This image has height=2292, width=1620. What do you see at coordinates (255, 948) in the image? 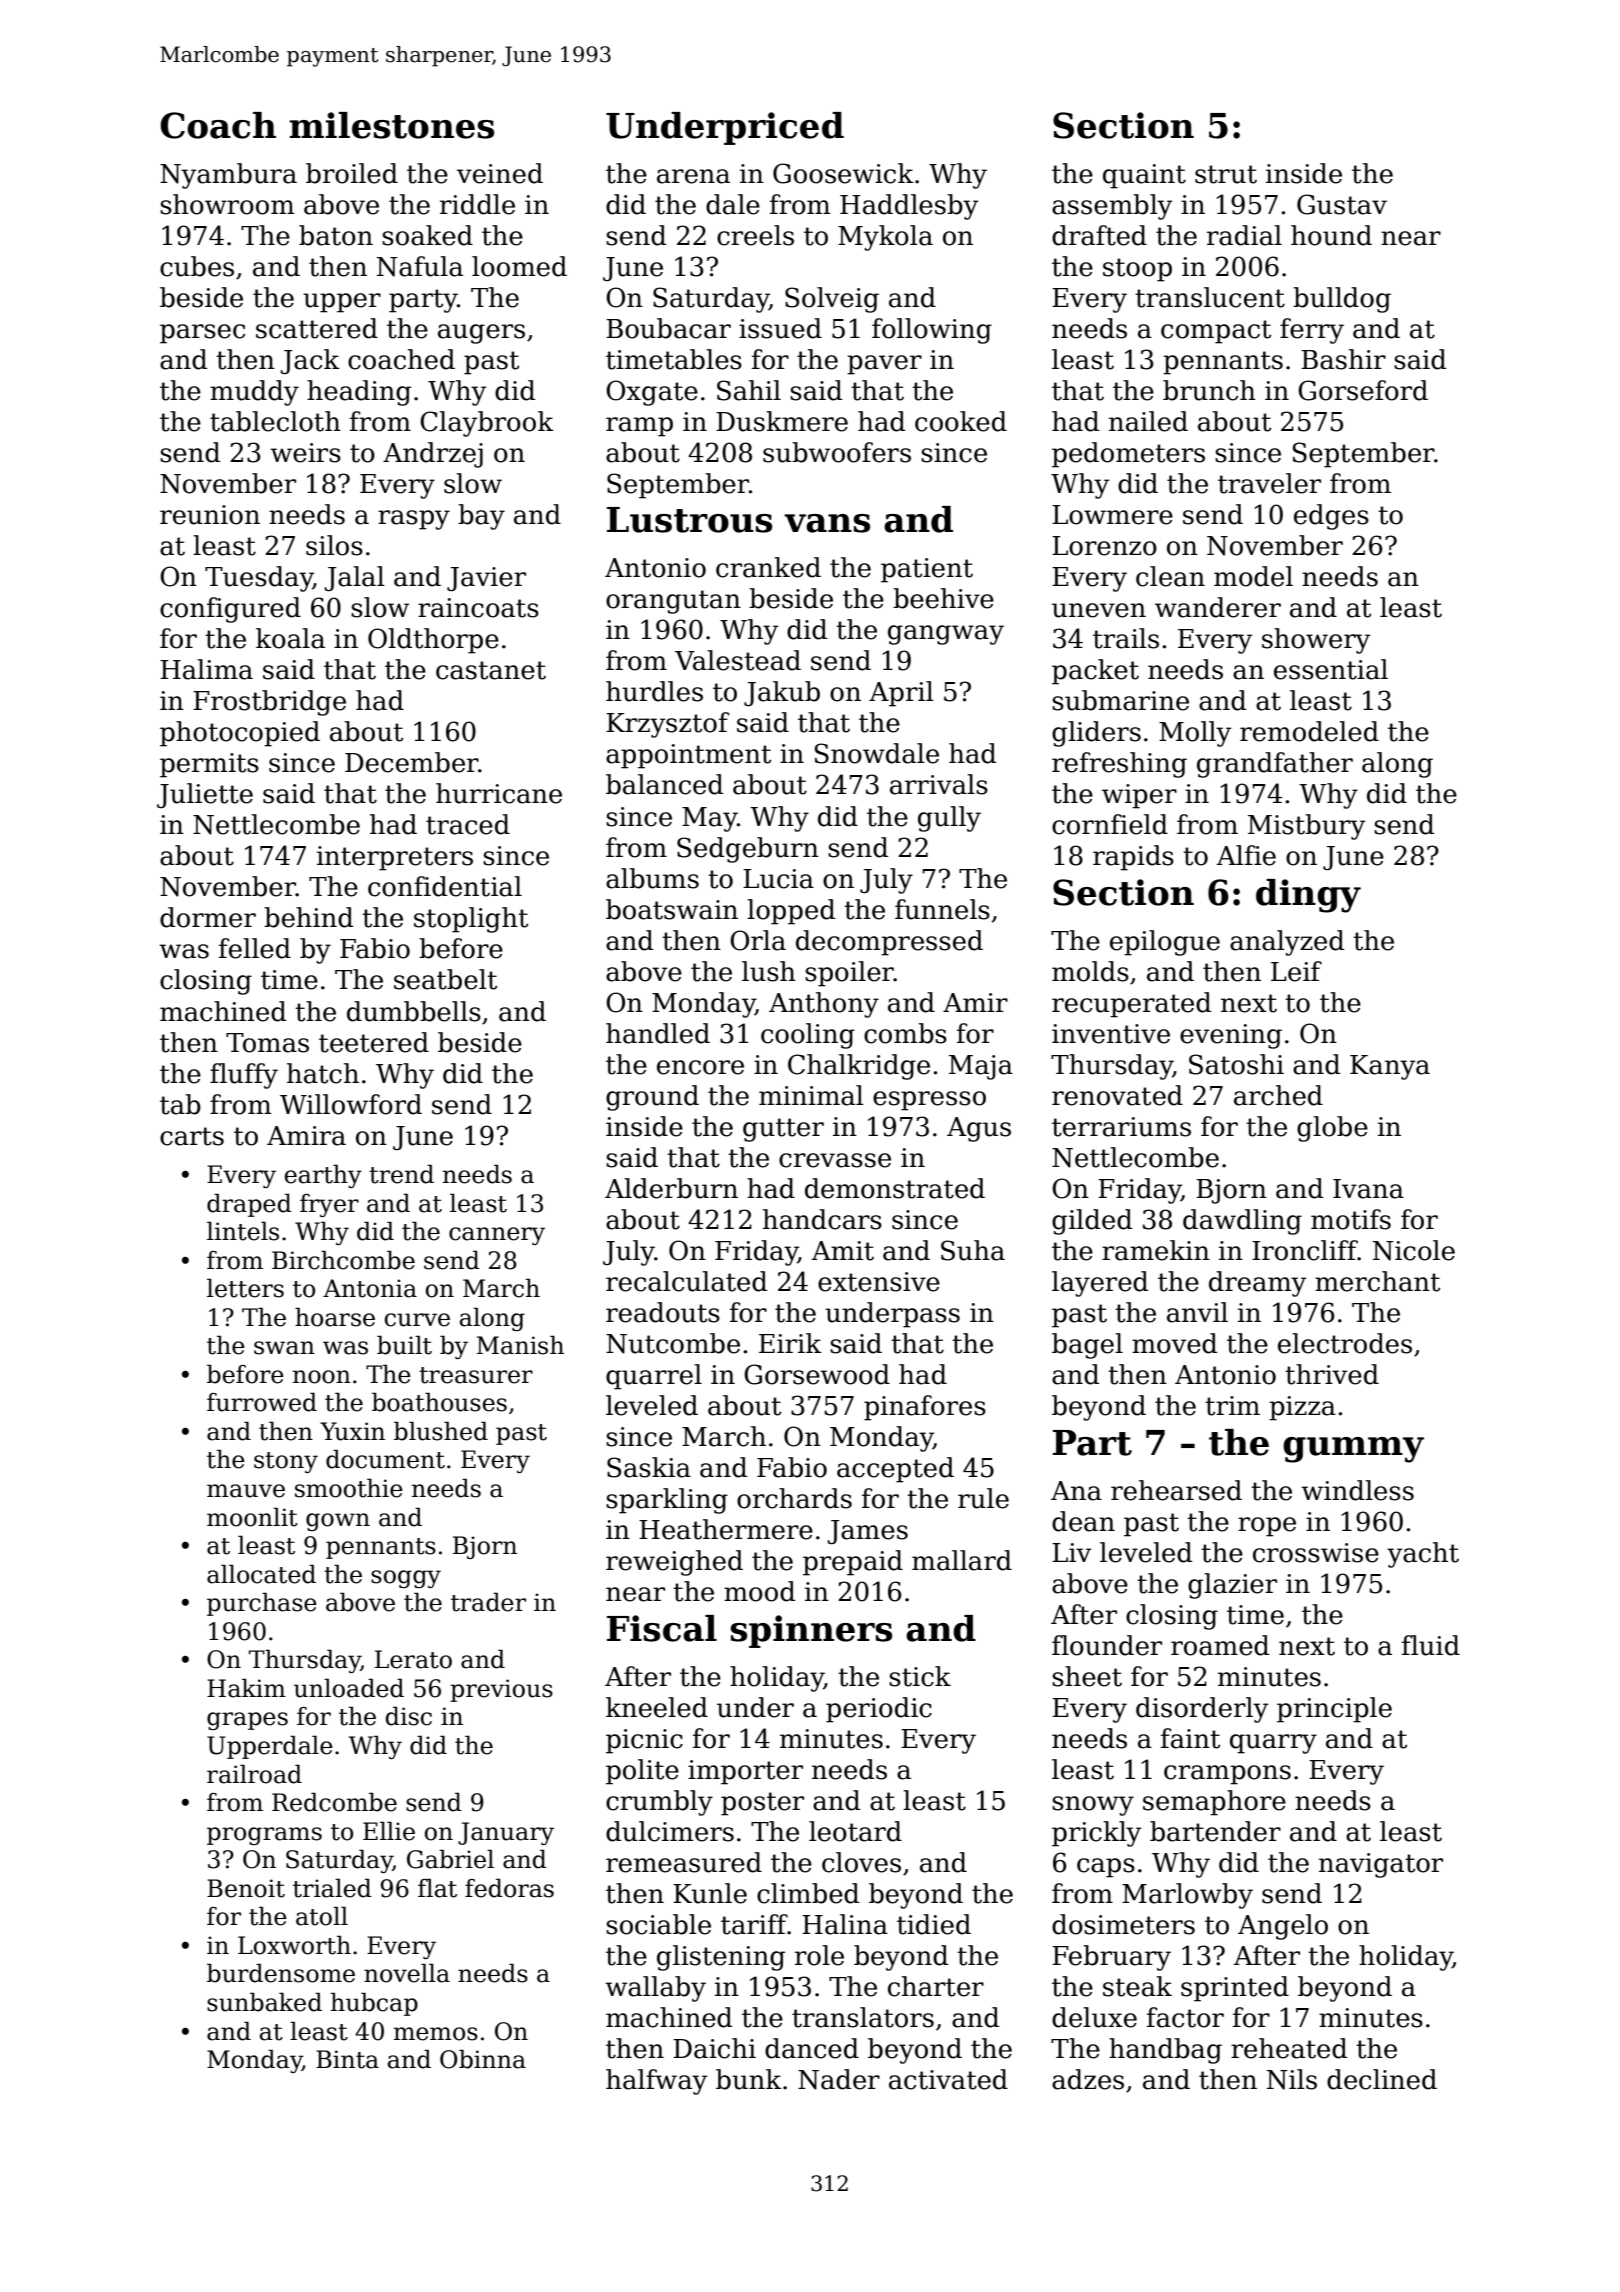
I see `felled` at bounding box center [255, 948].
